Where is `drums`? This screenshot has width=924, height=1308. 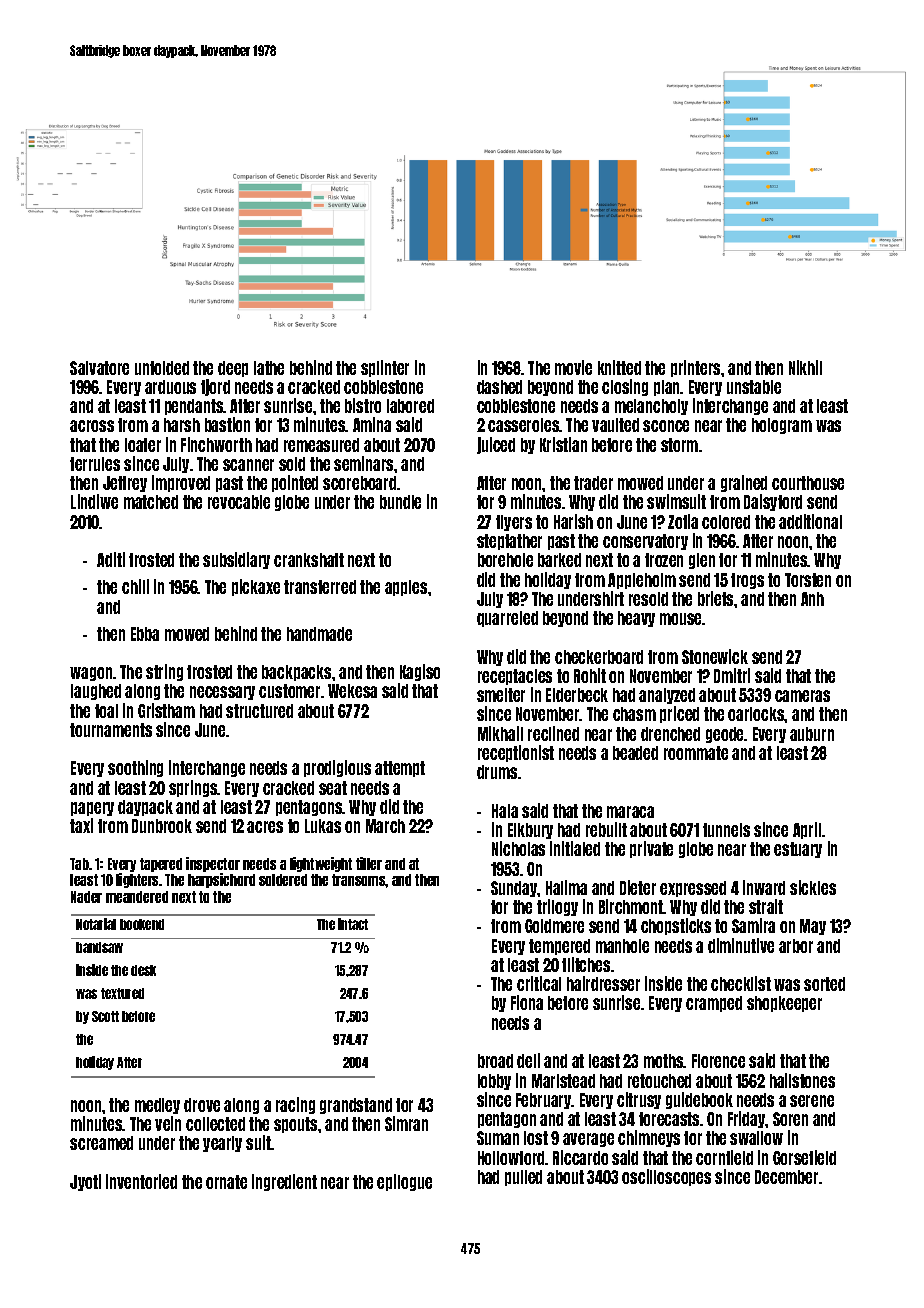
drums is located at coordinates (497, 772).
